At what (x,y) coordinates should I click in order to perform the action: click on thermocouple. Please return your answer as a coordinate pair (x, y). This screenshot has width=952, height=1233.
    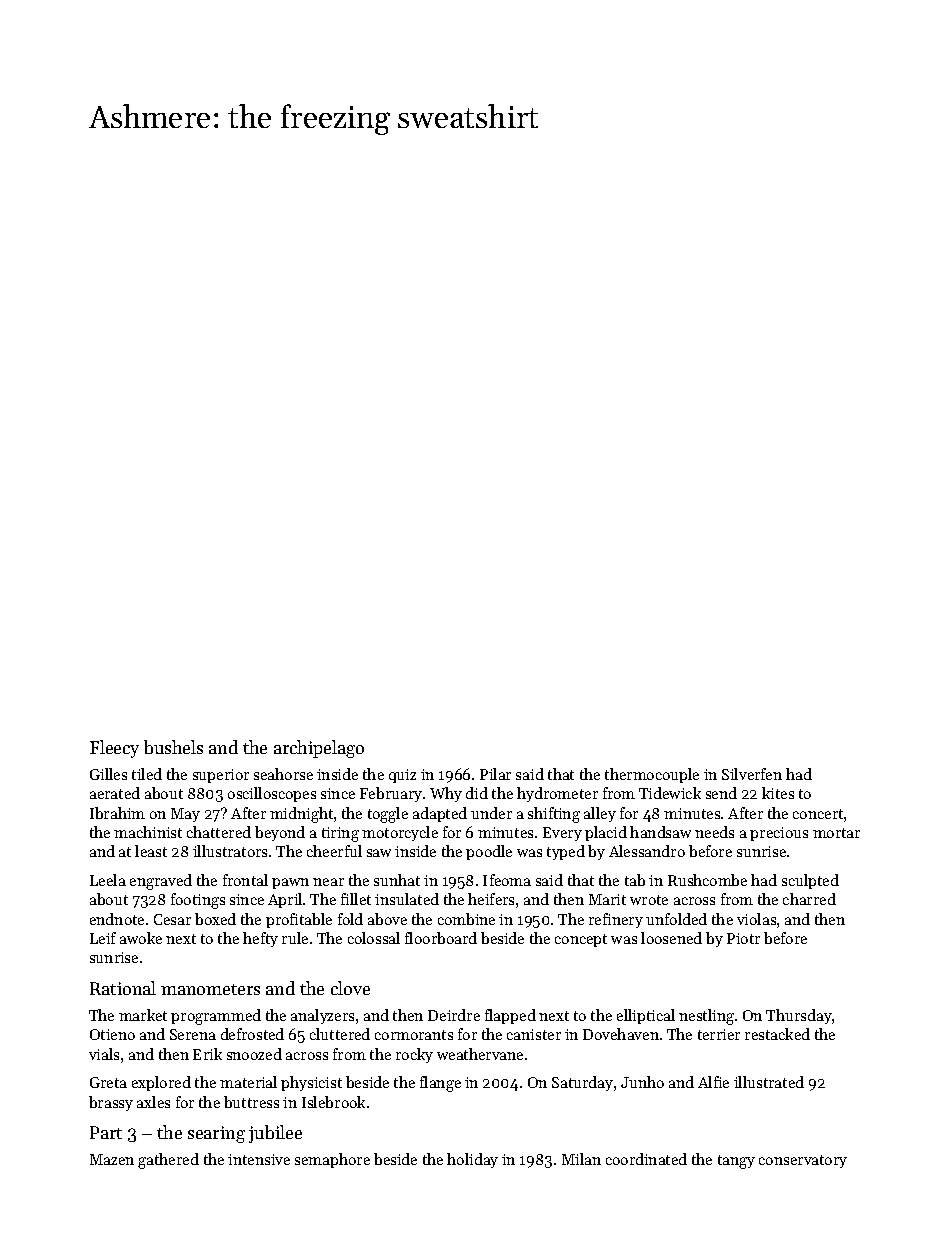
    Looking at the image, I should click on (652, 775).
